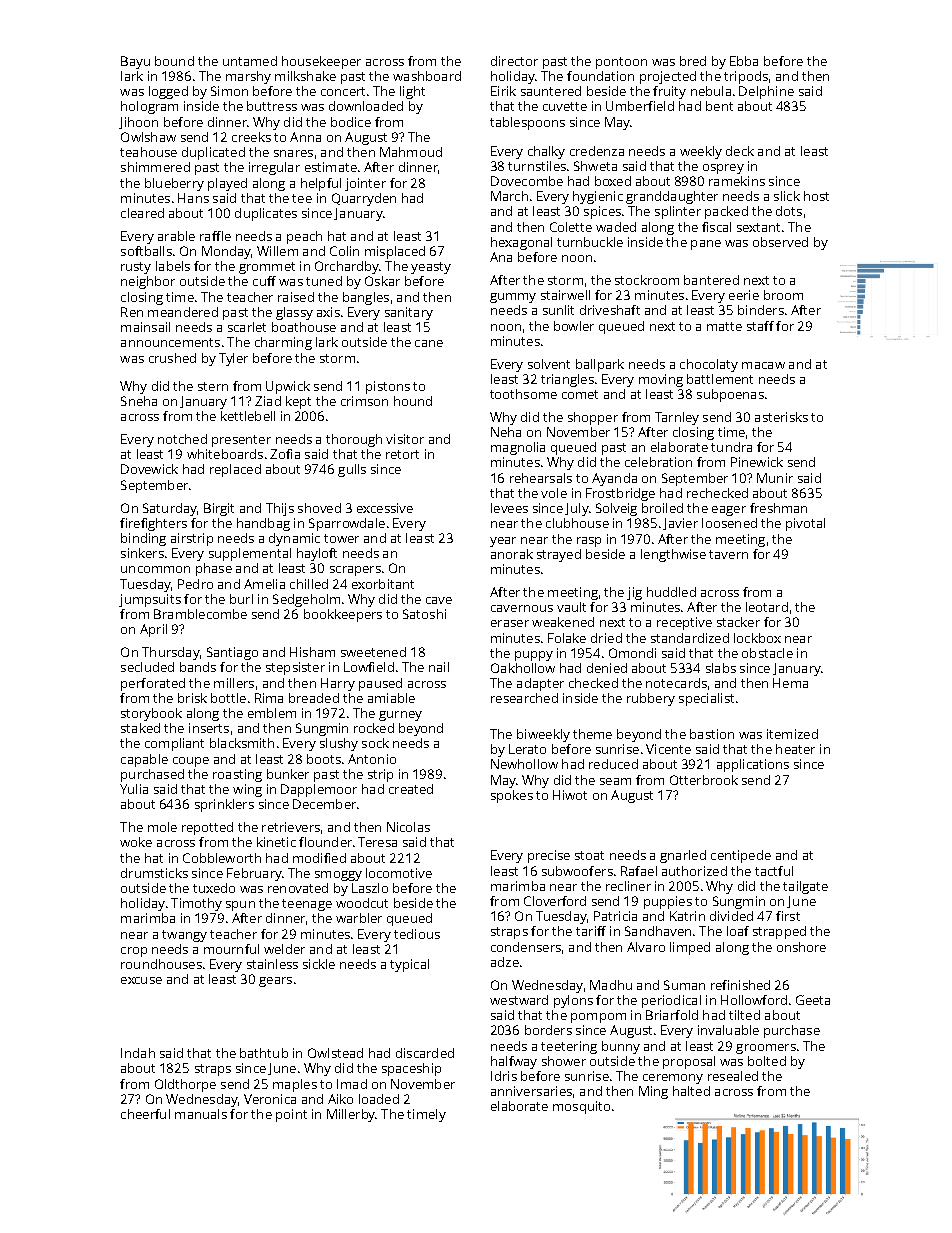  I want to click on excessive, so click(385, 508).
